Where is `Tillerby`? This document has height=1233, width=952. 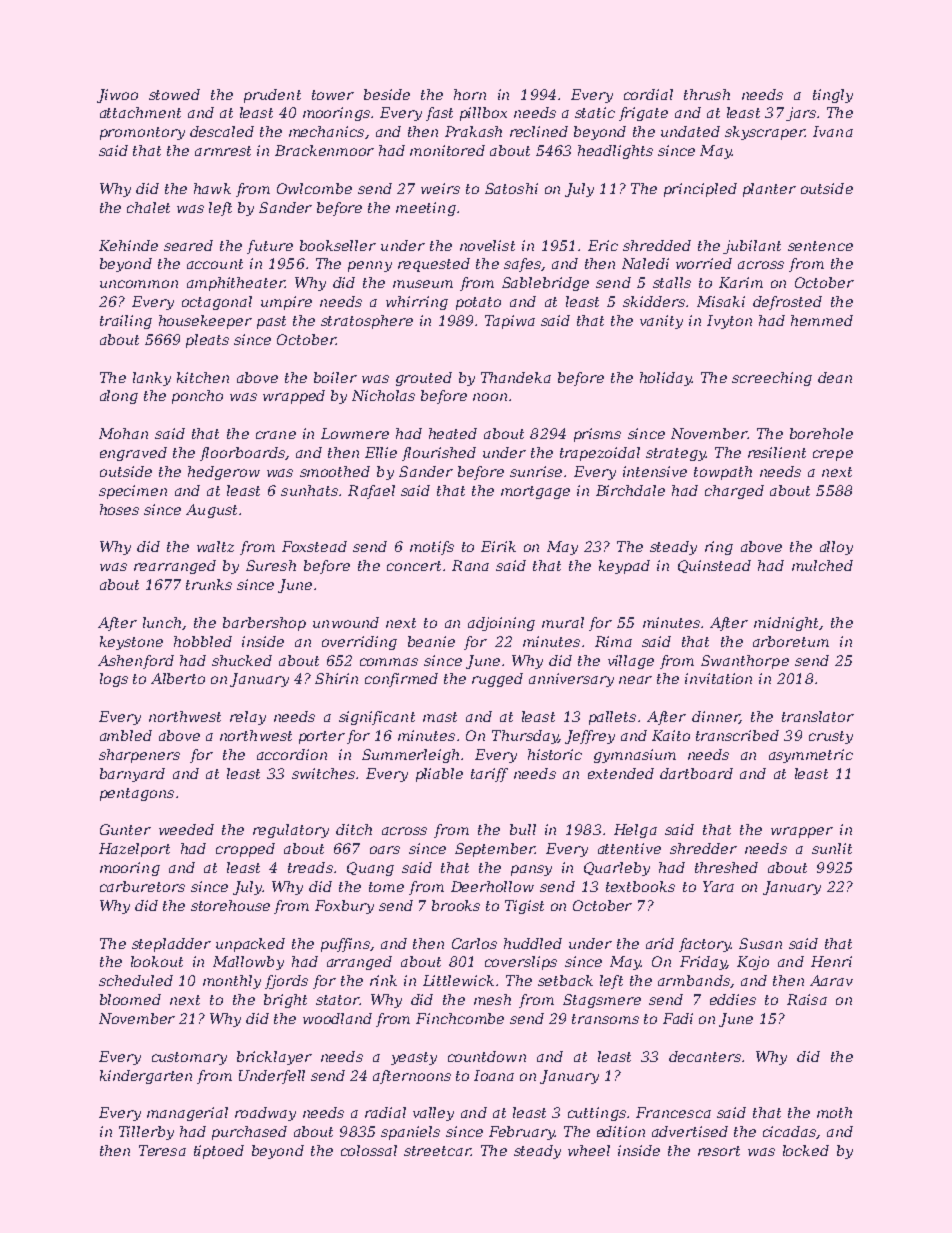 Tillerby is located at coordinates (146, 1133).
